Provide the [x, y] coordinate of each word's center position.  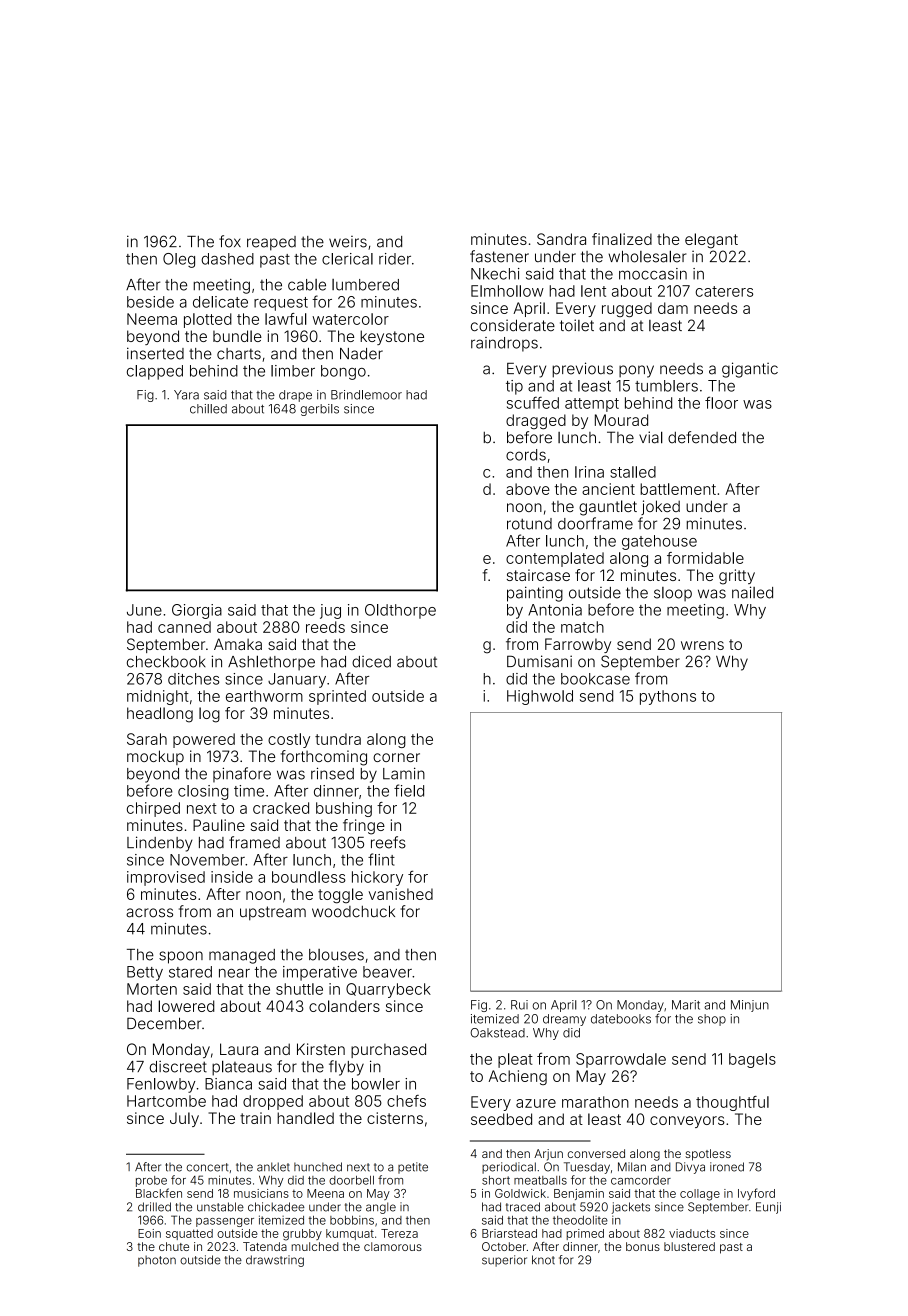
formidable [705, 558]
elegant [711, 241]
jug [330, 611]
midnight [158, 697]
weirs [348, 242]
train [255, 1118]
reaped [271, 243]
